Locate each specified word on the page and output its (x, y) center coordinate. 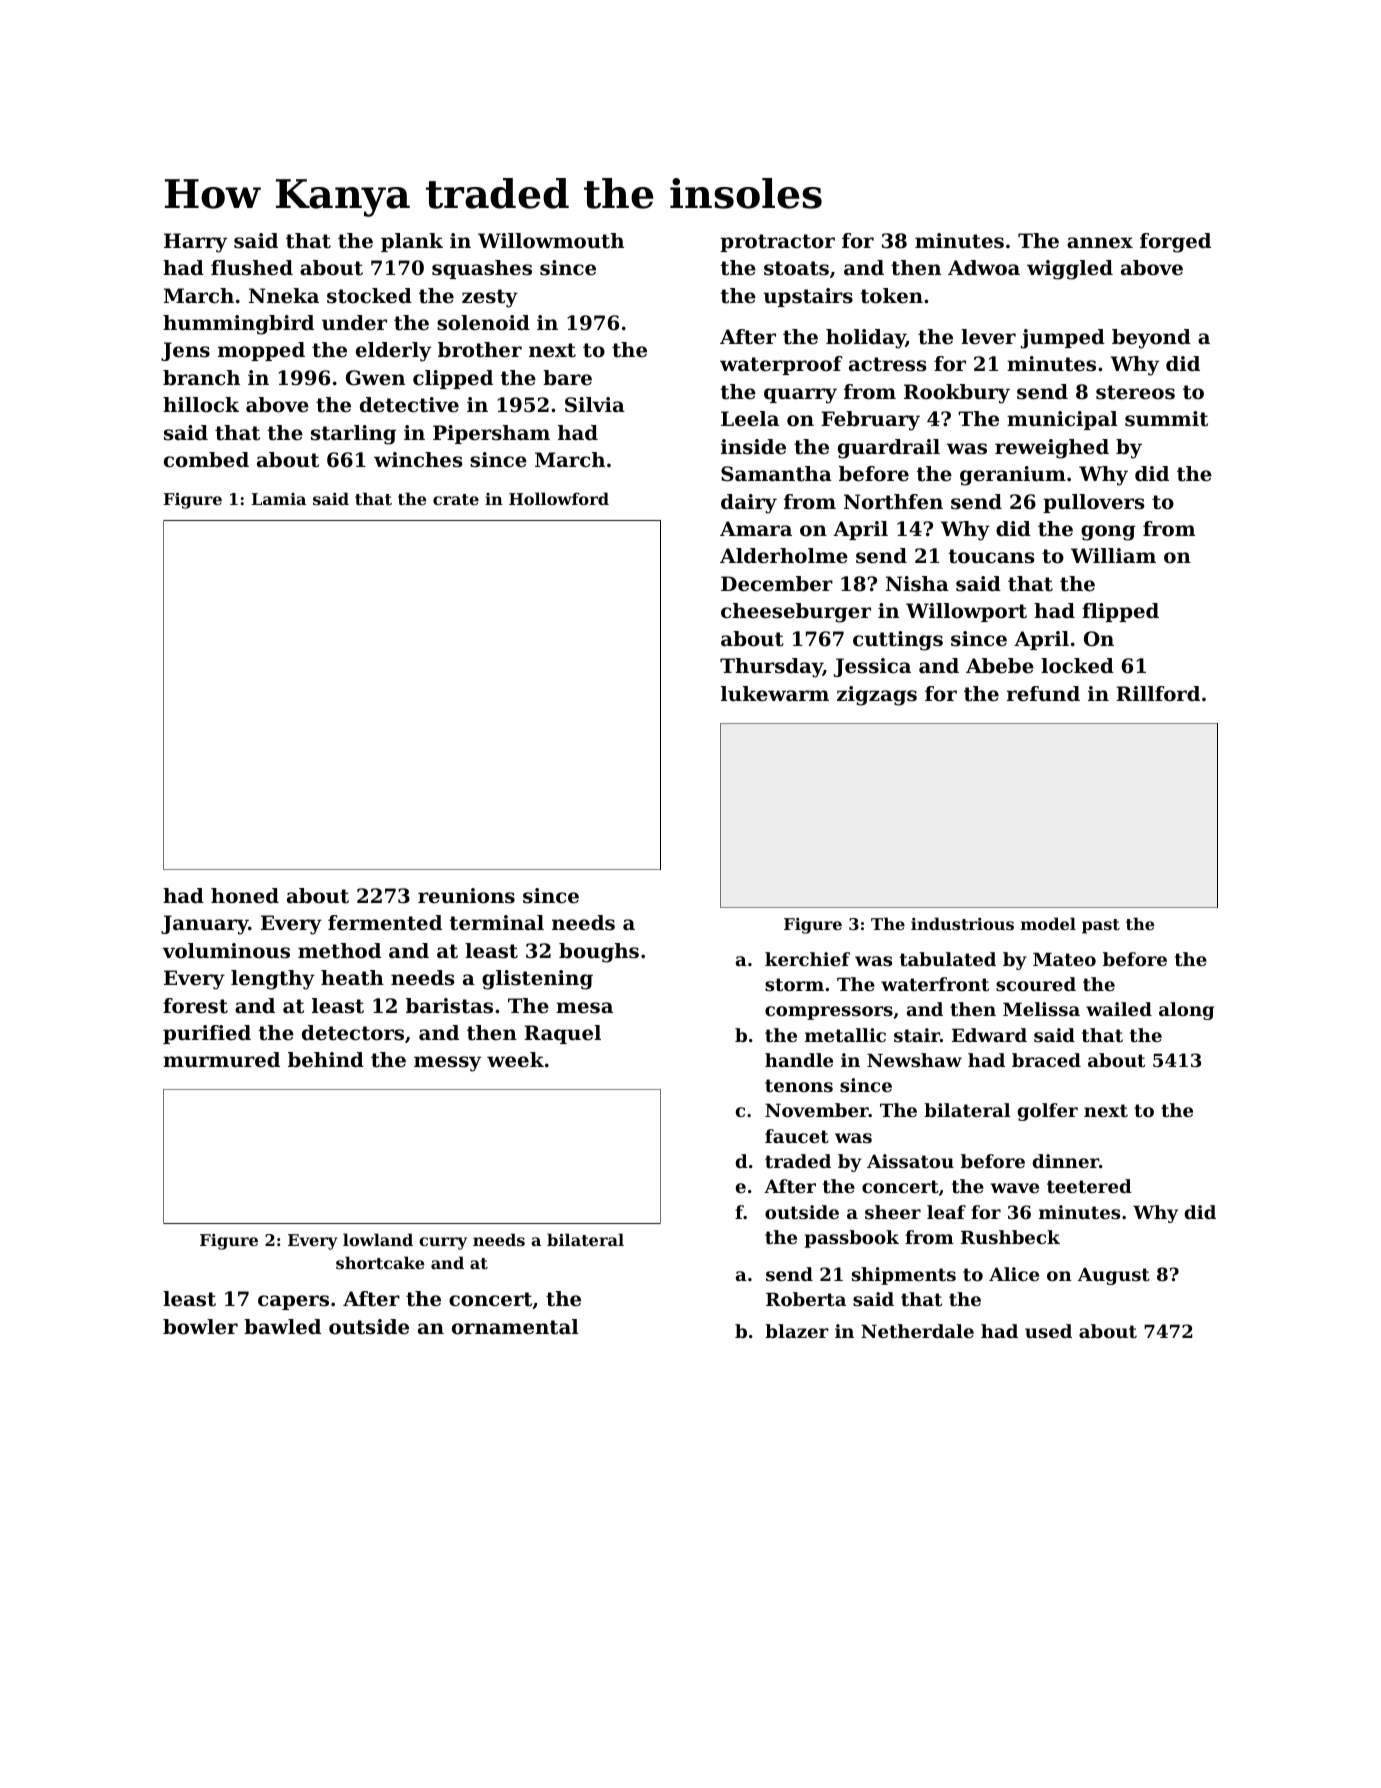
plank (412, 242)
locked (1077, 666)
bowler (200, 1327)
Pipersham (491, 434)
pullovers (1093, 503)
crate (456, 499)
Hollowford (559, 498)
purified (207, 1034)
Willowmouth (551, 241)
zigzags (877, 696)
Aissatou (910, 1161)
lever (988, 337)
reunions (466, 896)
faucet (797, 1136)
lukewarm (775, 693)
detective (409, 405)
